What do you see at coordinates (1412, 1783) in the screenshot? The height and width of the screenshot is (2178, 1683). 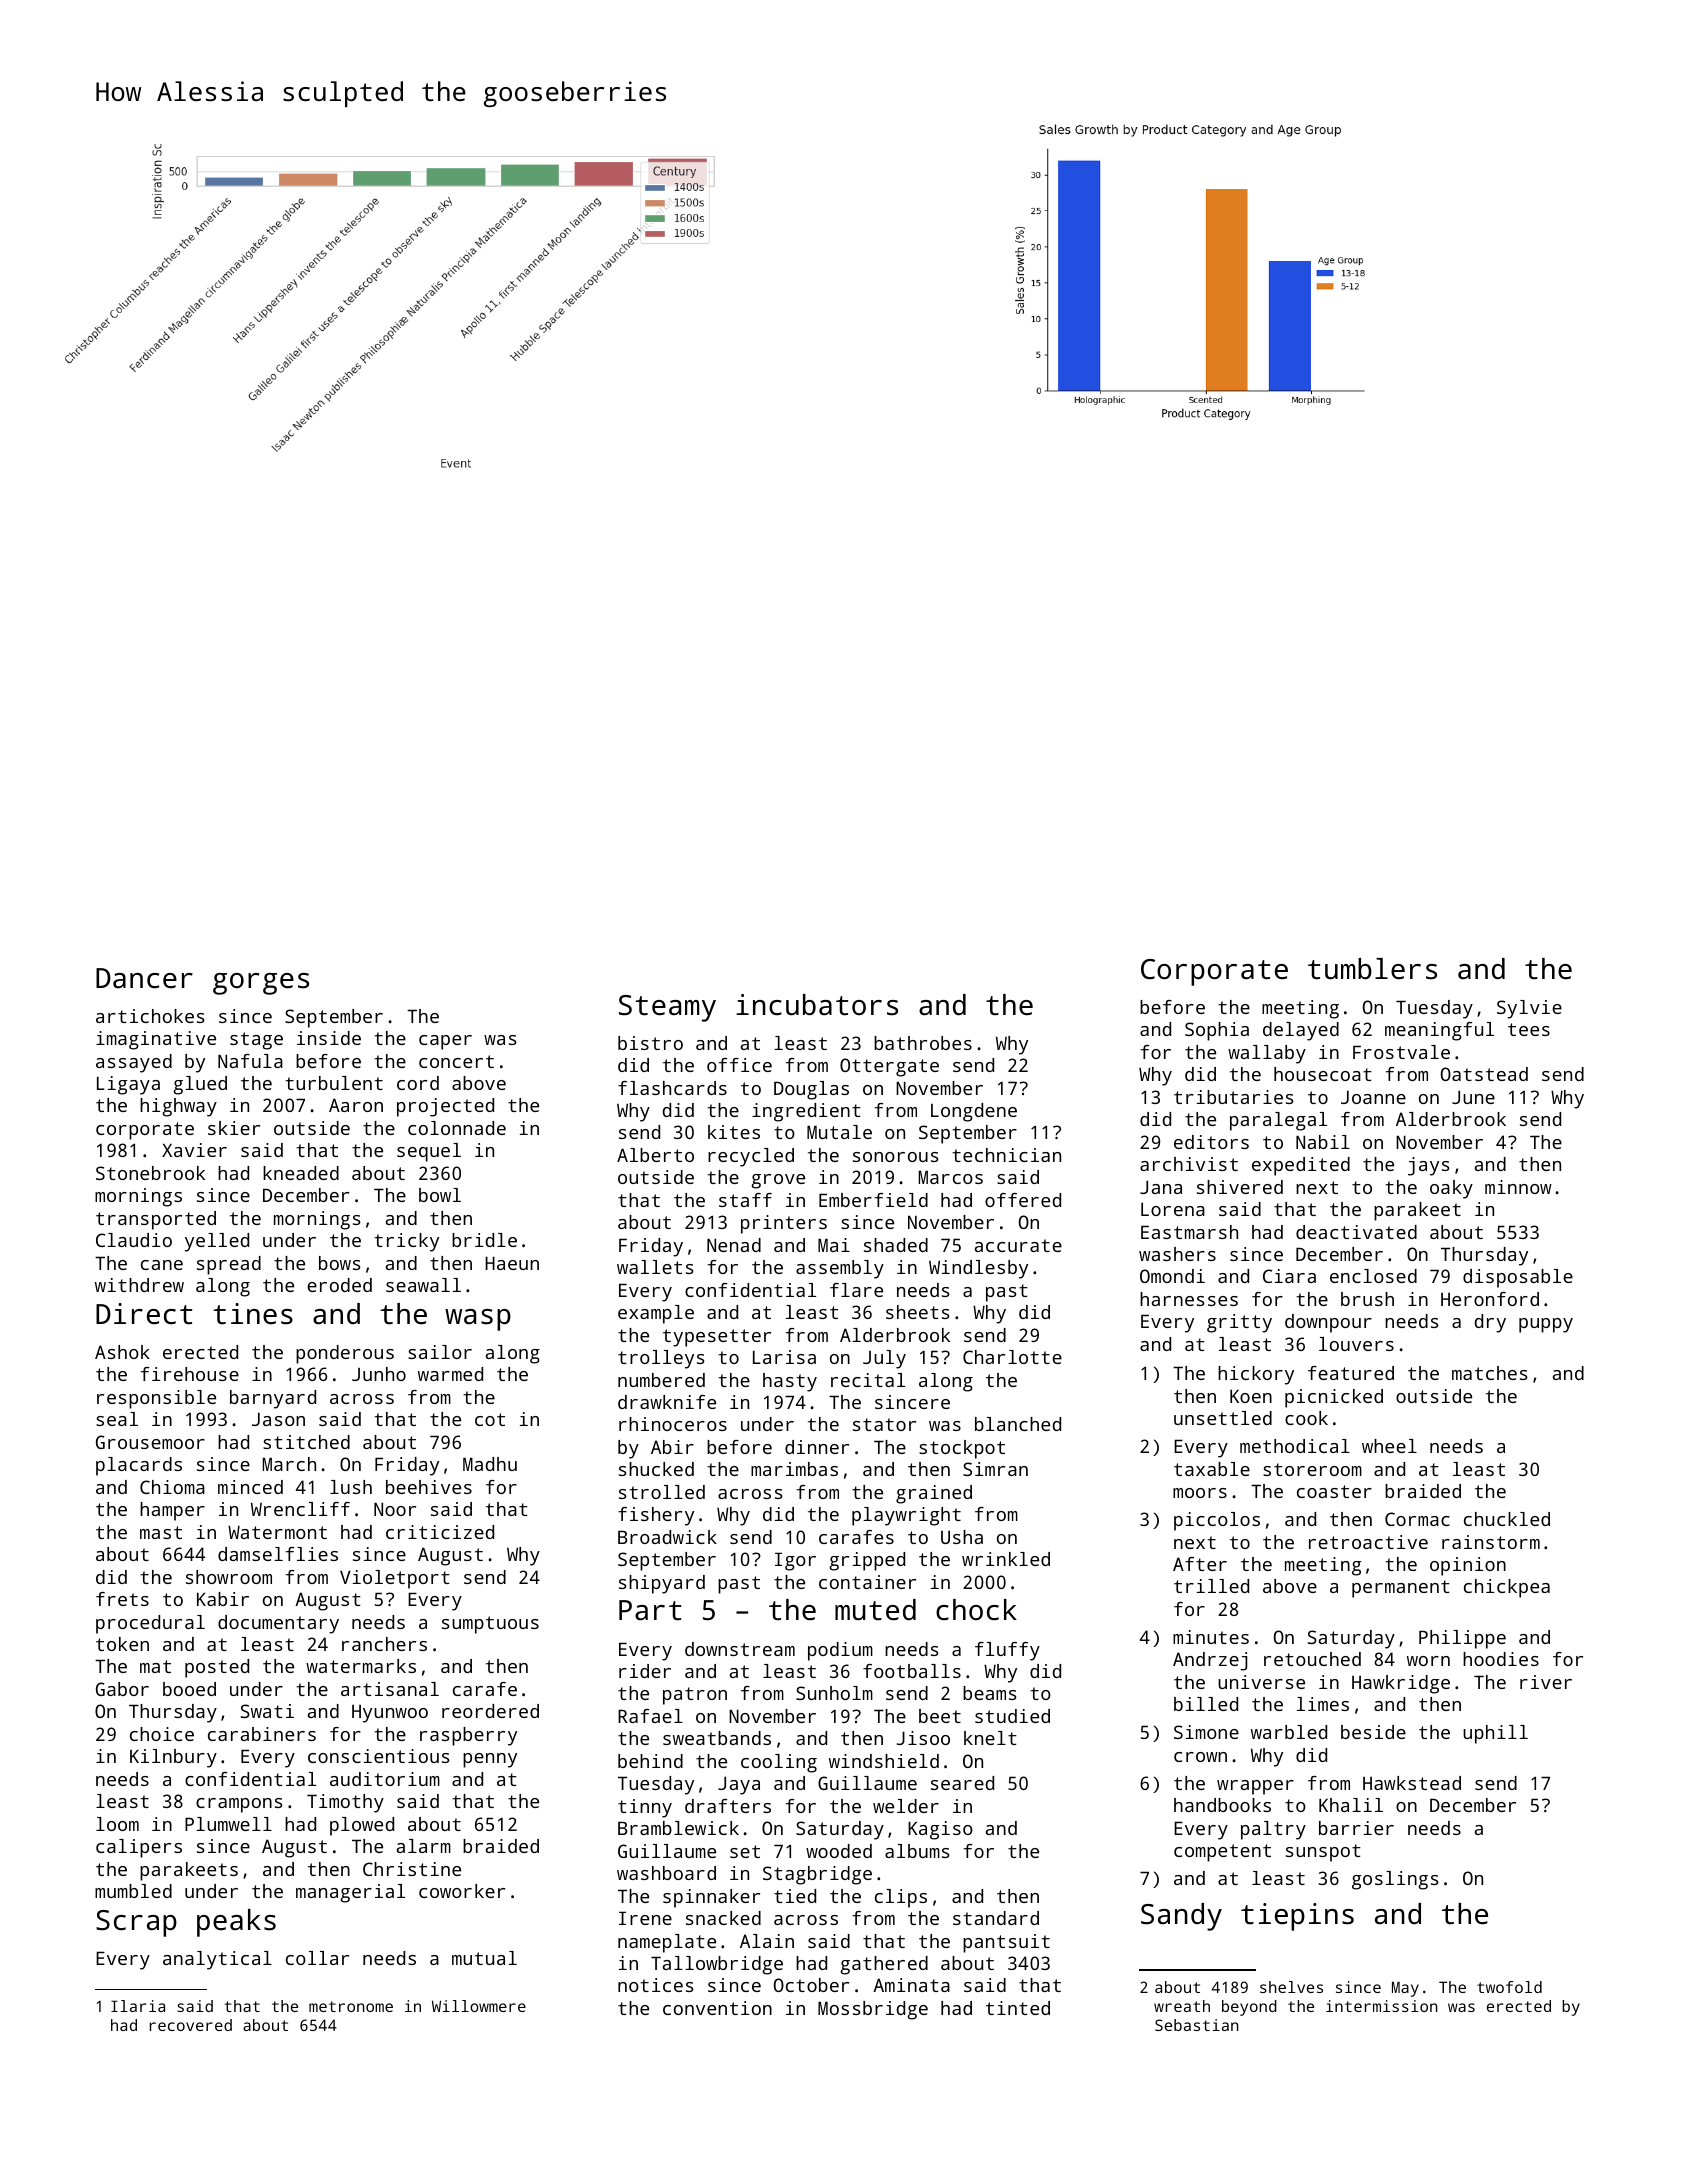 I see `Hawkstead` at bounding box center [1412, 1783].
